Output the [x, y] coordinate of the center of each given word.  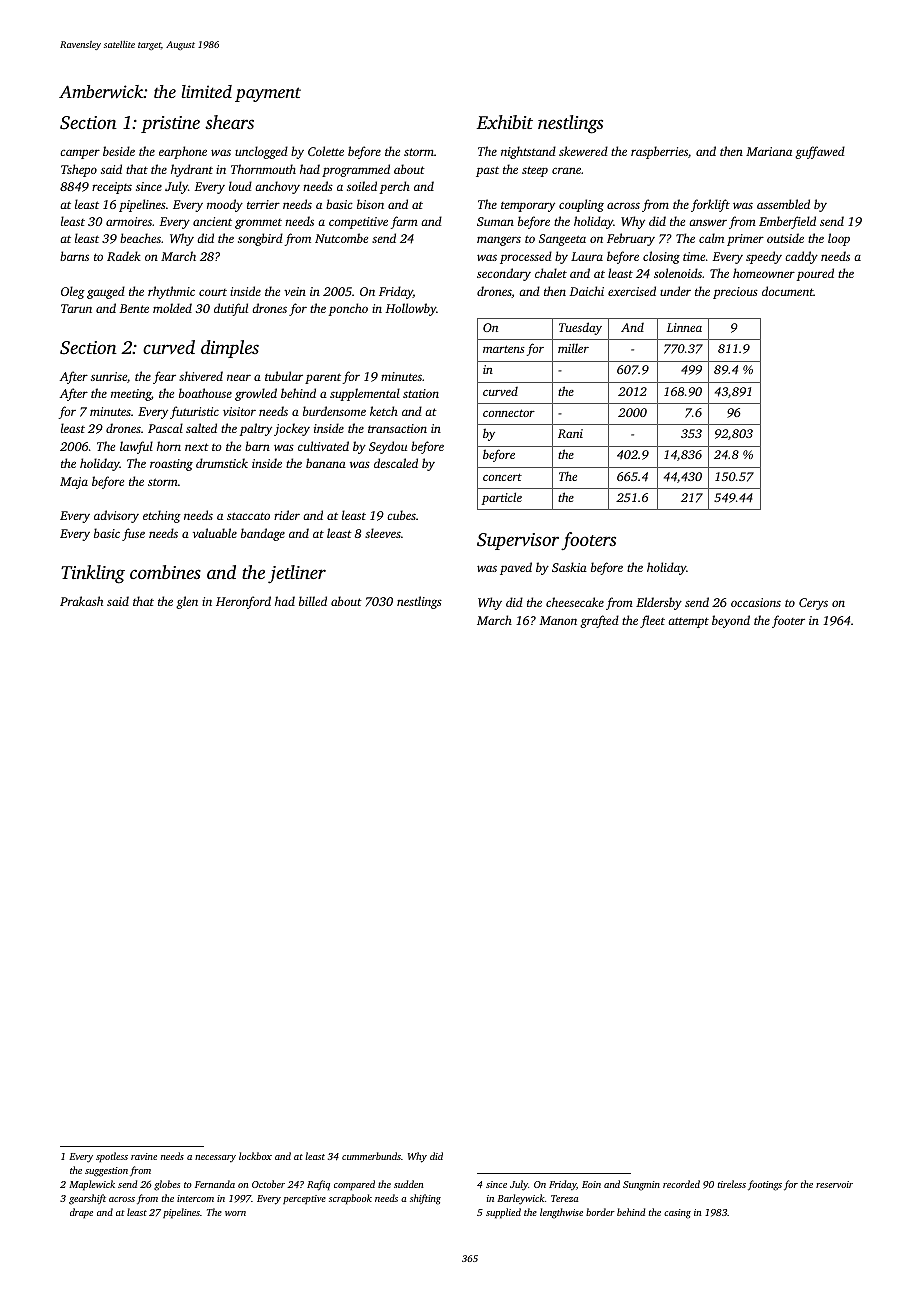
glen [187, 602]
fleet [652, 621]
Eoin [591, 1184]
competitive [358, 223]
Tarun [76, 308]
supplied [503, 1213]
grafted [599, 621]
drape [81, 1213]
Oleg [73, 292]
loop [839, 239]
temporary [528, 207]
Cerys [813, 604]
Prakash [81, 601]
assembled [783, 204]
